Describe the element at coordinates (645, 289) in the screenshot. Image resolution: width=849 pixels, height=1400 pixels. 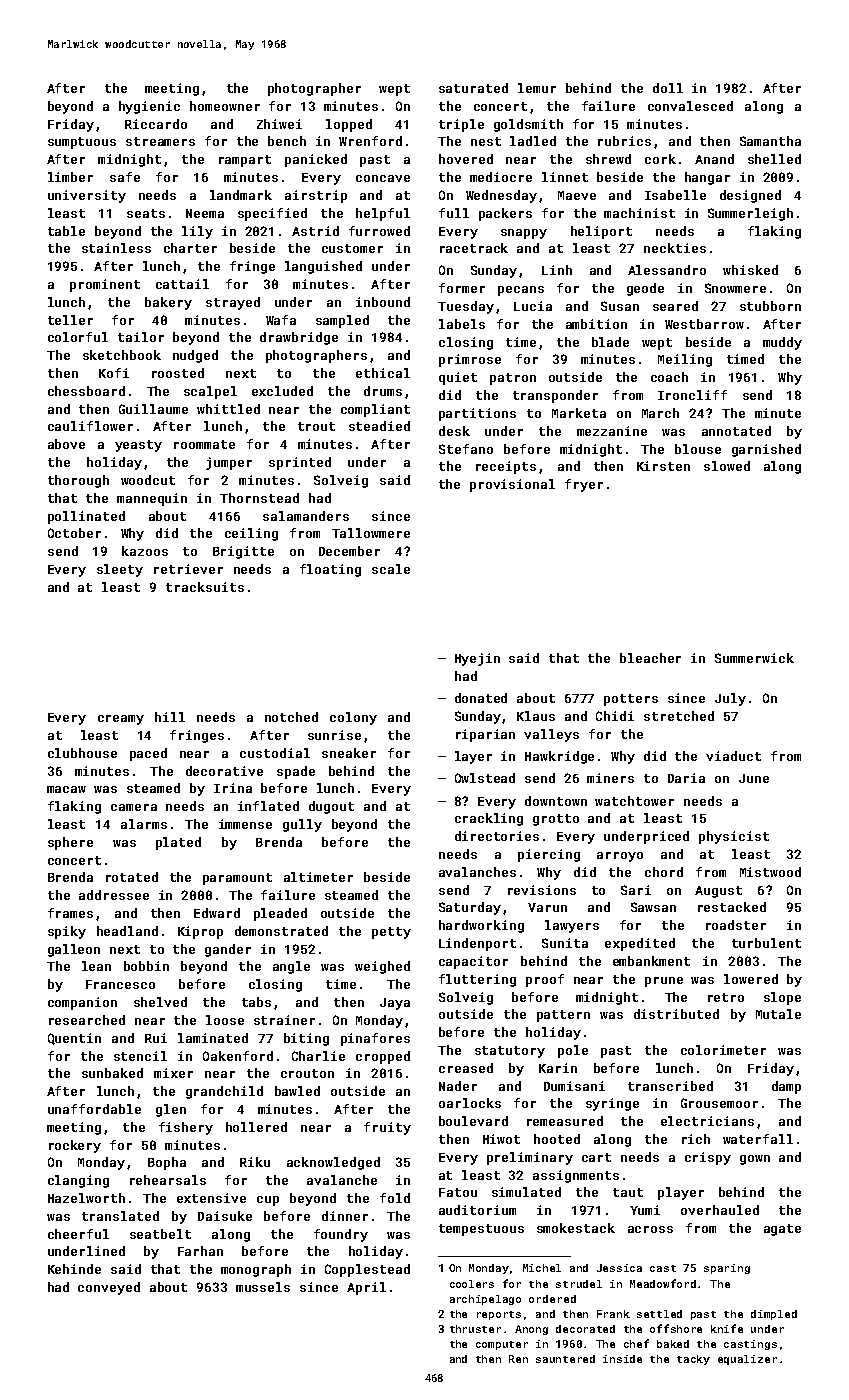
I see `geode` at that location.
